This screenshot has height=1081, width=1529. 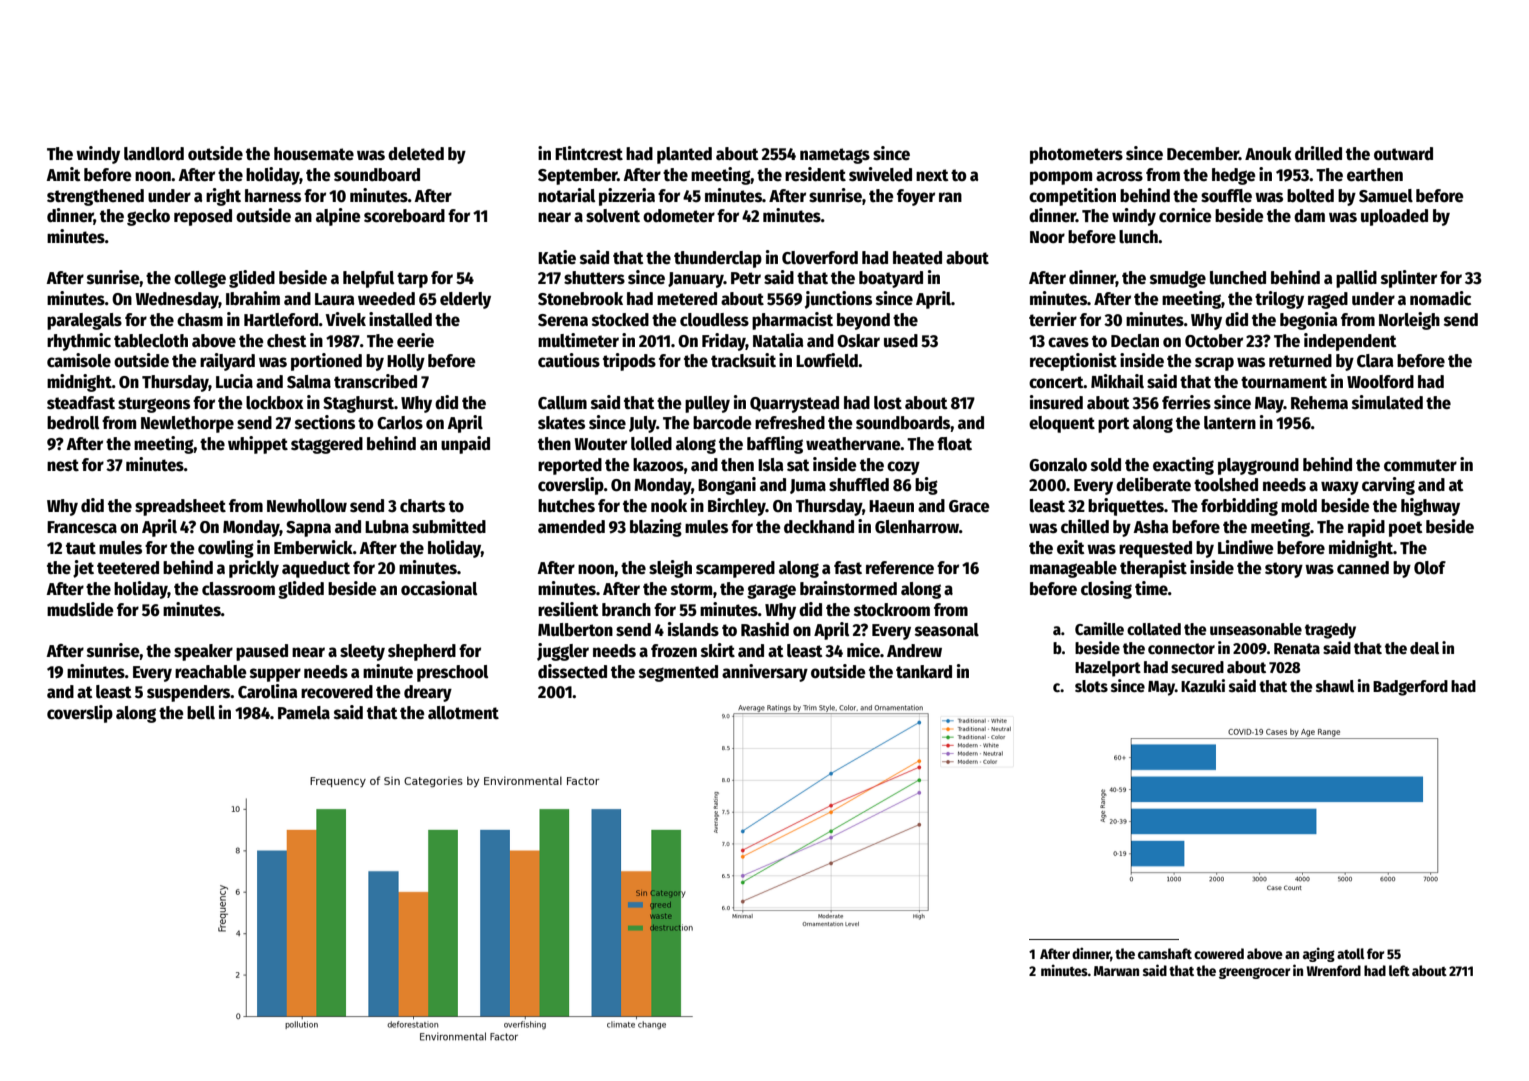 What do you see at coordinates (1047, 237) in the screenshot?
I see `Noor` at bounding box center [1047, 237].
